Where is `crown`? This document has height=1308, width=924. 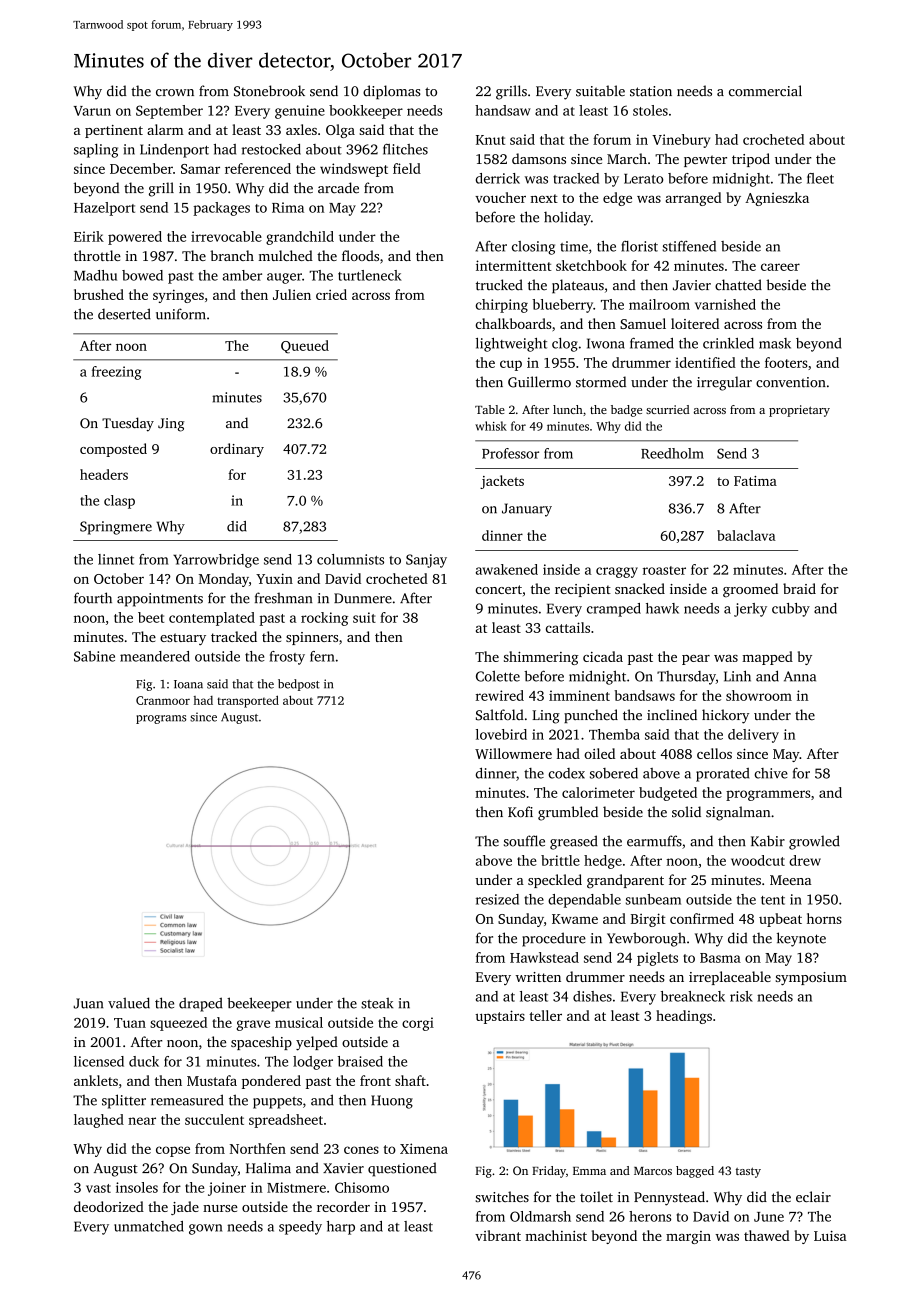 crown is located at coordinates (175, 93).
